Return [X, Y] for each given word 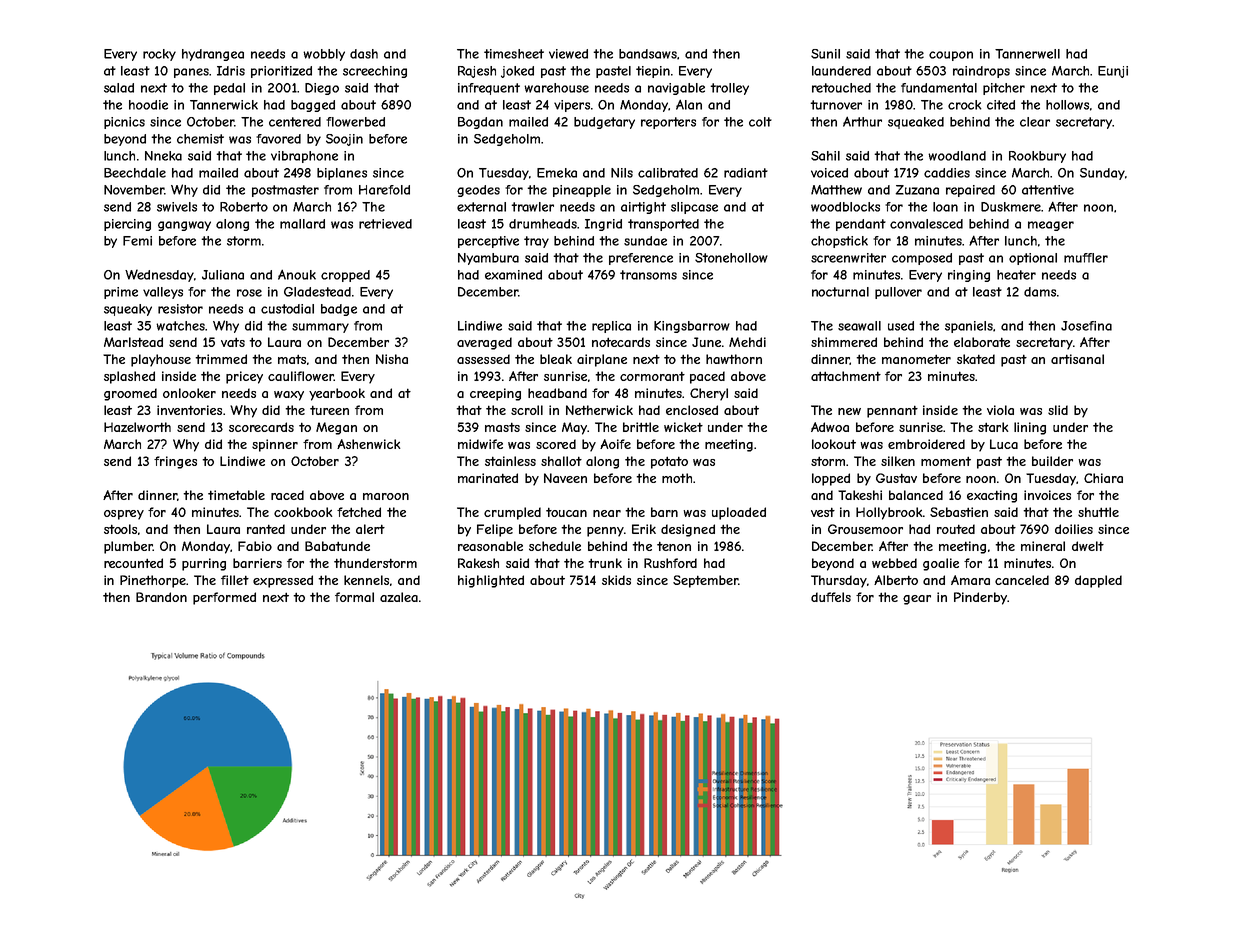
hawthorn [734, 359]
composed [922, 259]
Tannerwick [224, 105]
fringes [175, 462]
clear [1035, 122]
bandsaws [648, 54]
